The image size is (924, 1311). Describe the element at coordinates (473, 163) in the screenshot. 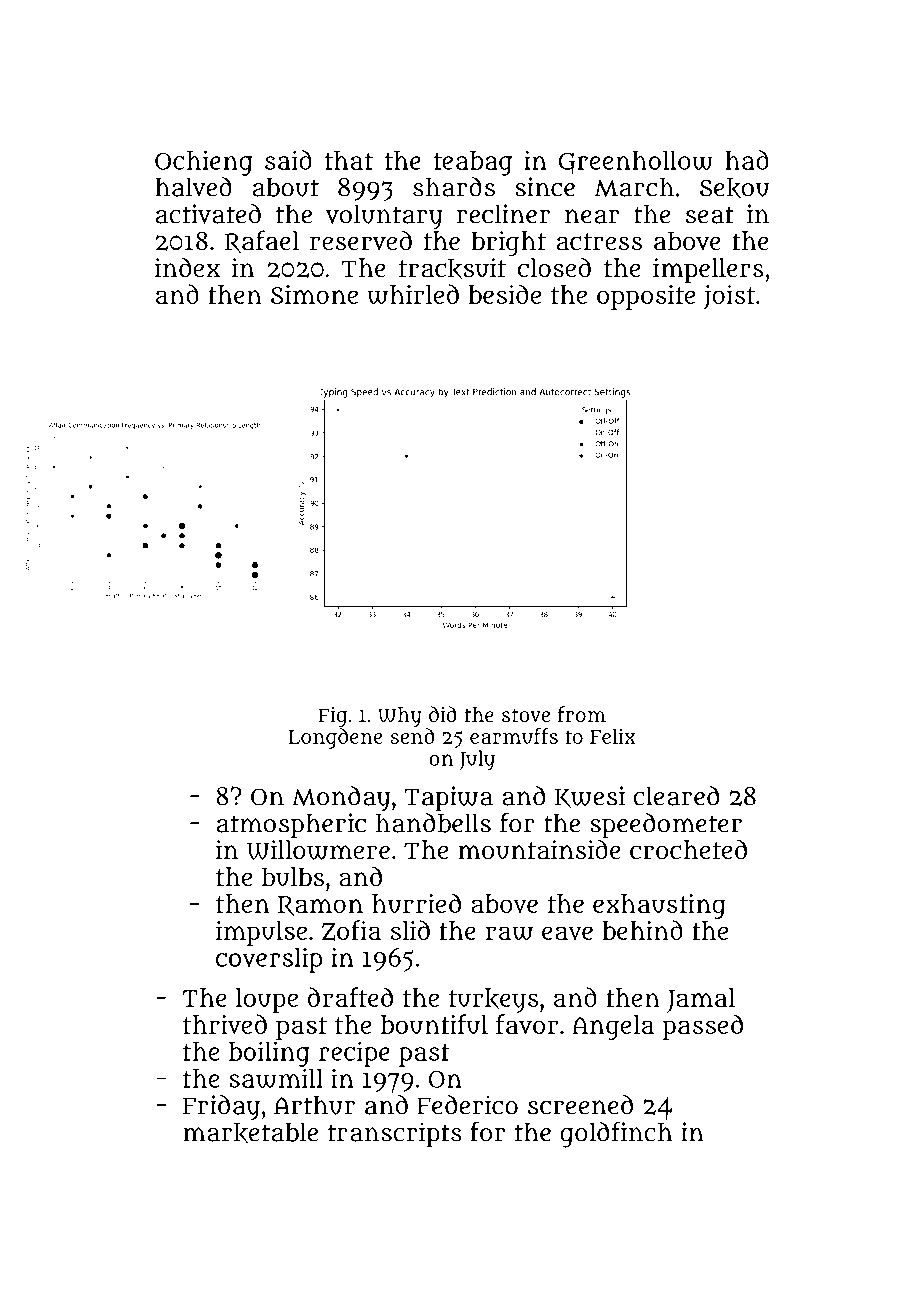

I see `teabag` at that location.
